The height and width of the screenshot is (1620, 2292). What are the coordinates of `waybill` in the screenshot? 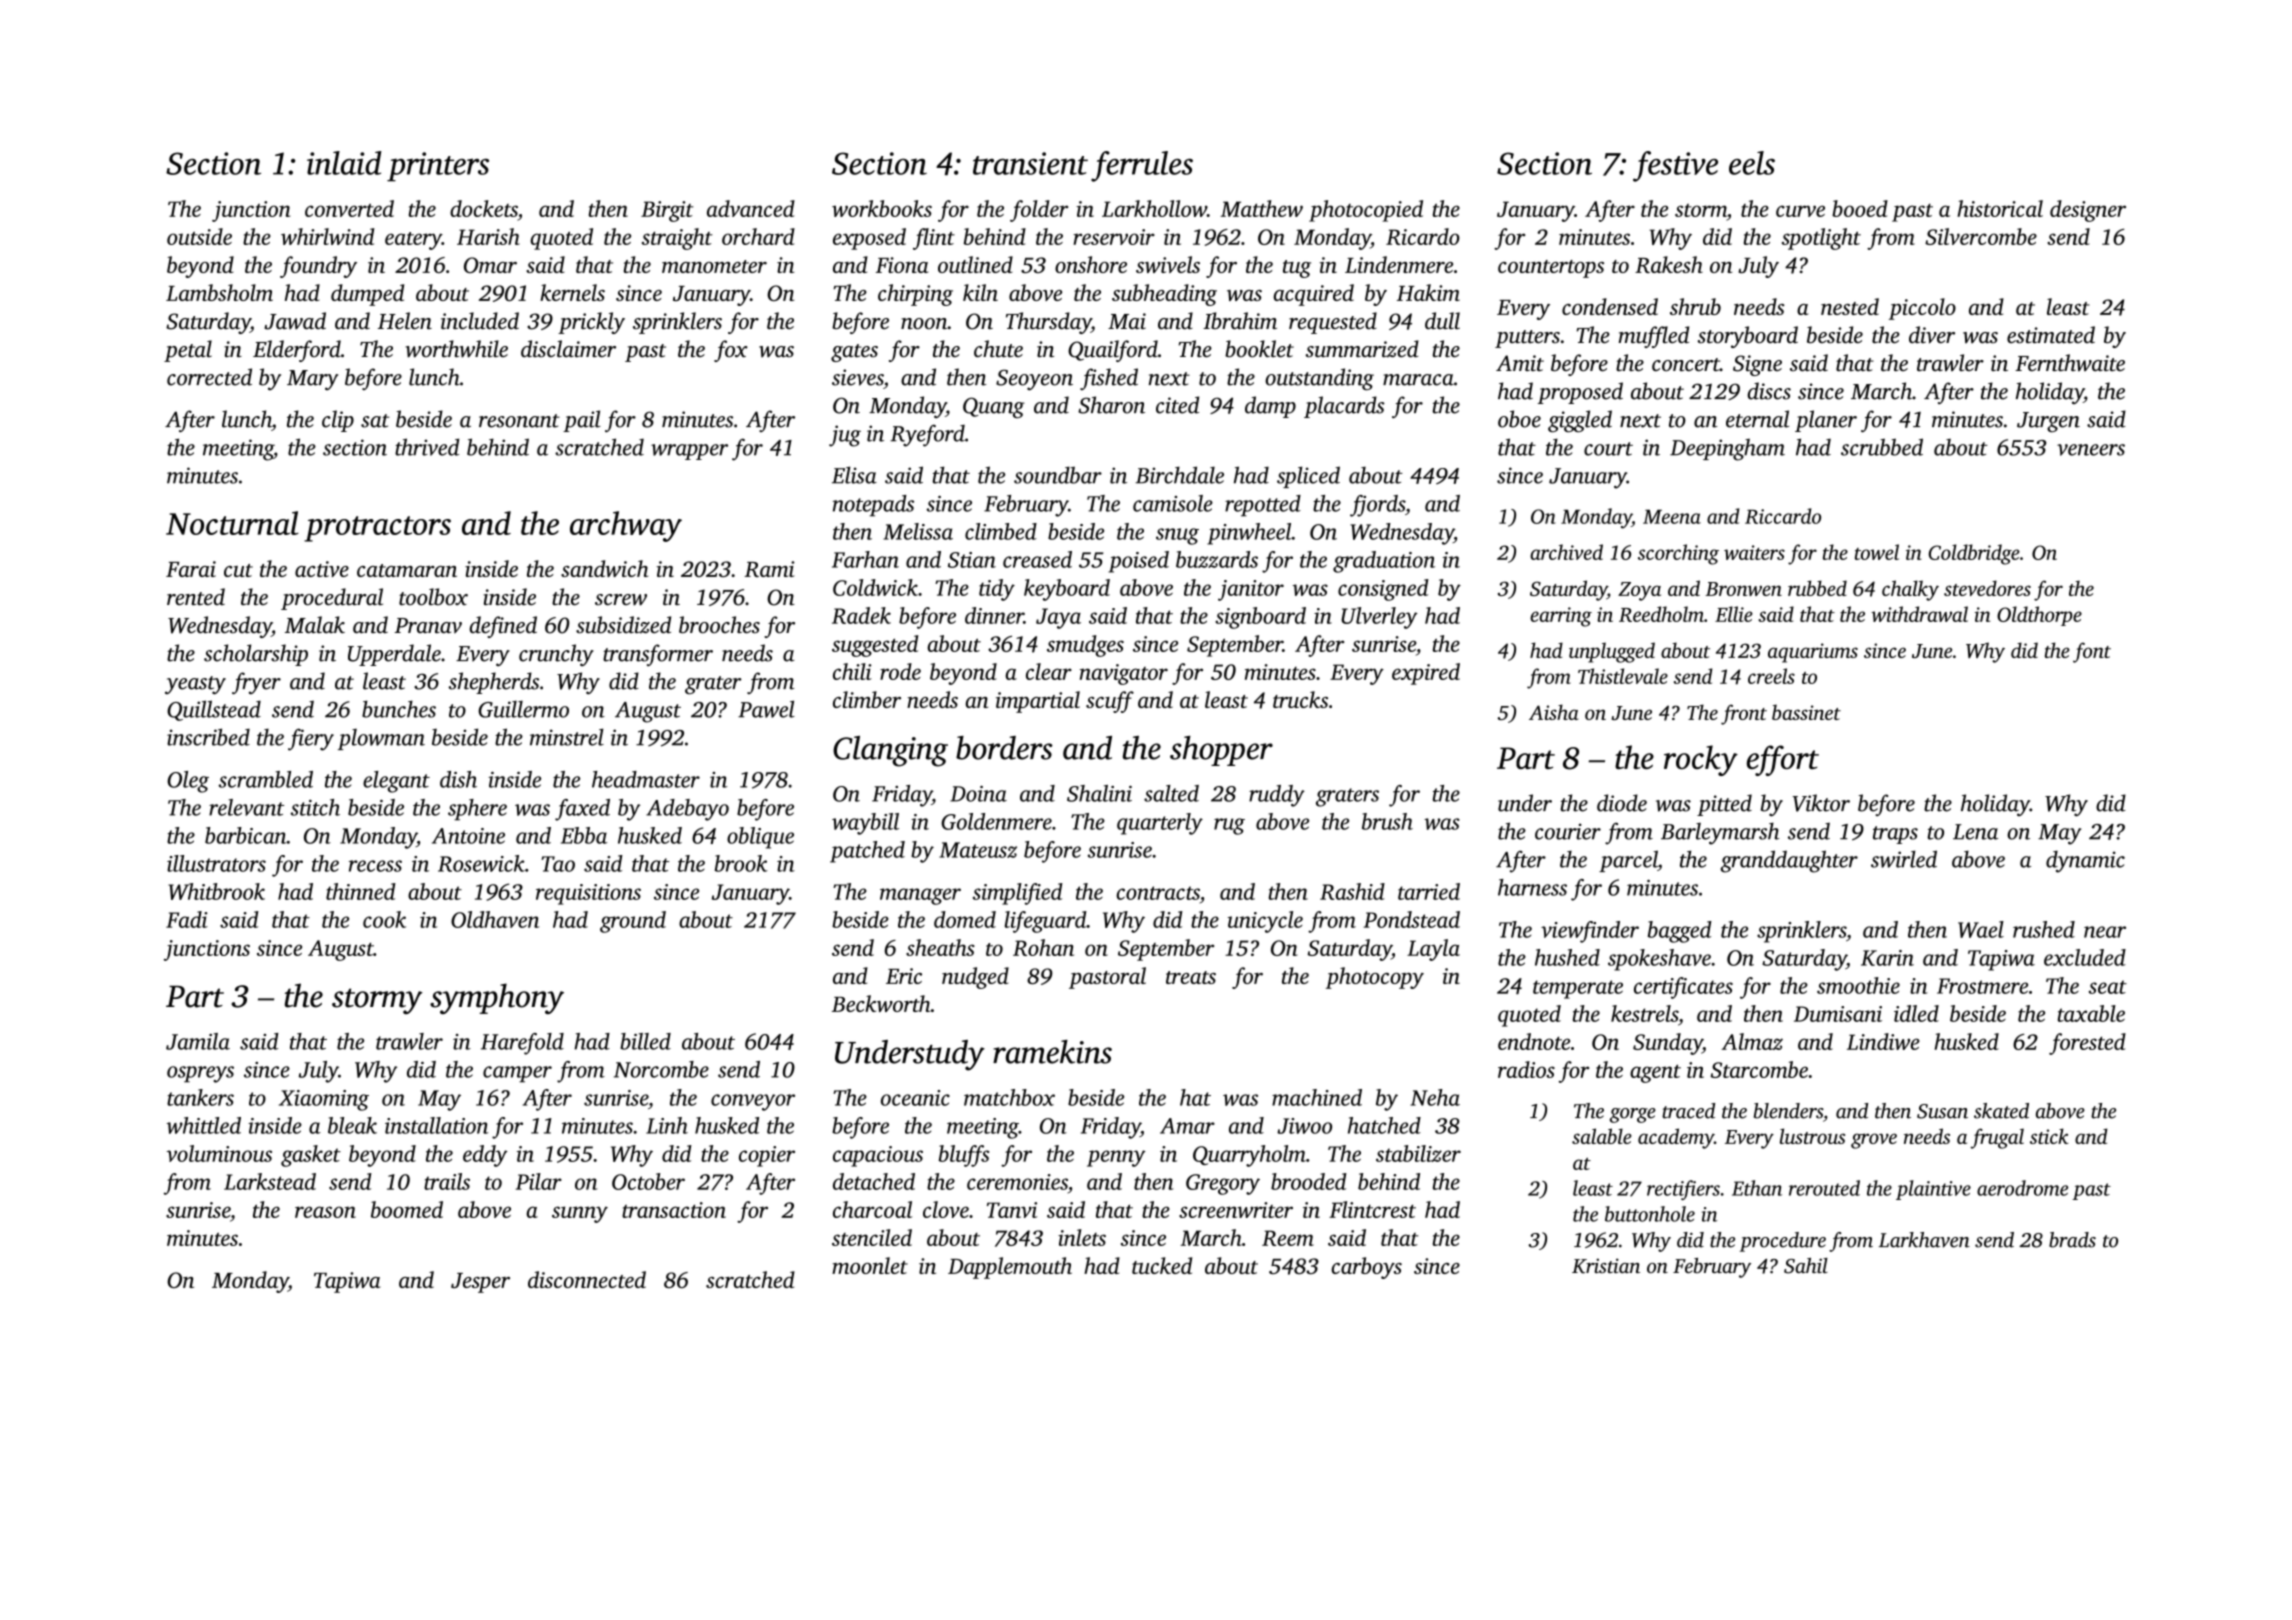 It's located at (865, 824).
